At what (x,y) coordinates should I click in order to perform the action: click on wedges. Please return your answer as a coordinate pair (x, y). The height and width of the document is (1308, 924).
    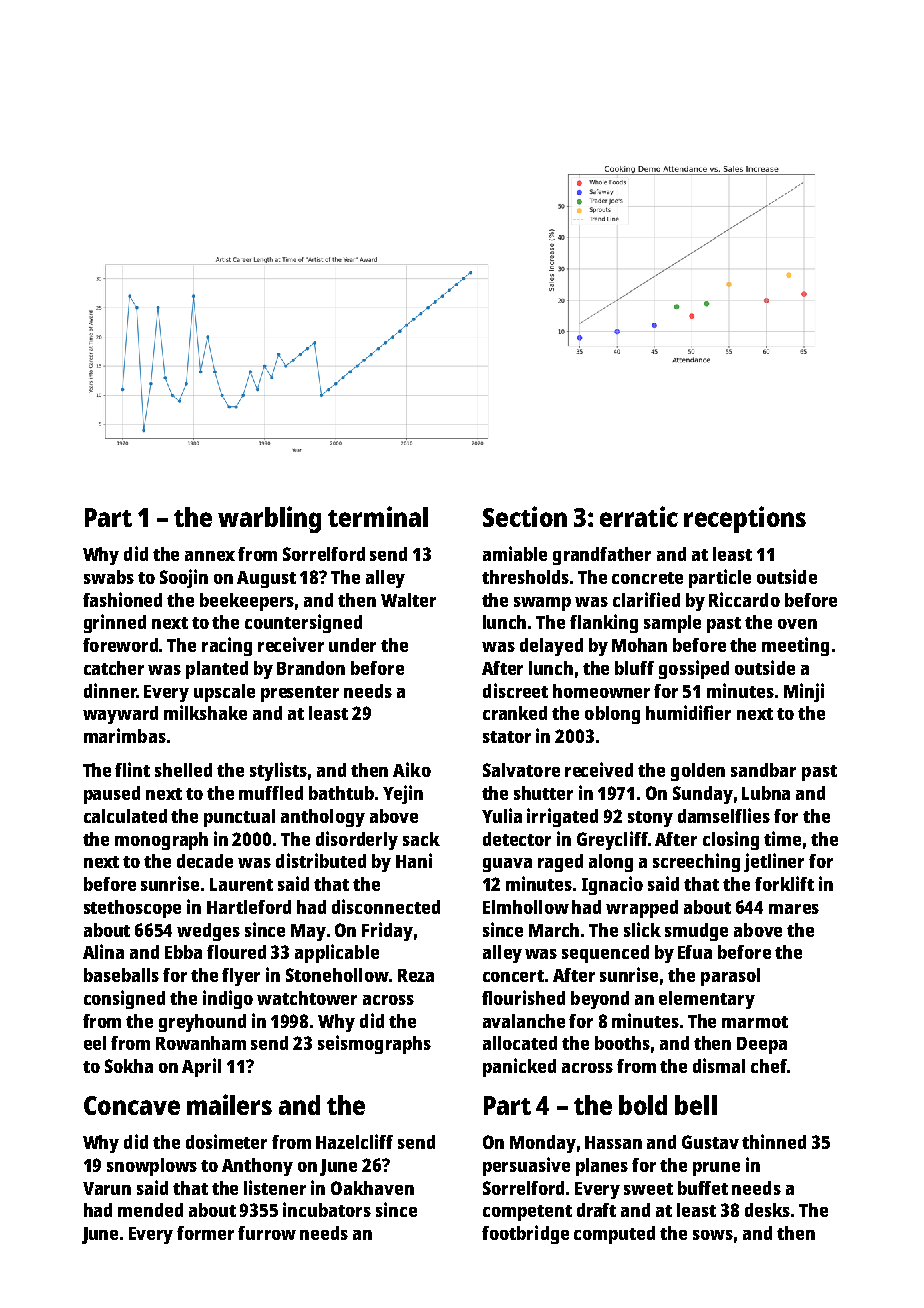
    Looking at the image, I should click on (208, 932).
